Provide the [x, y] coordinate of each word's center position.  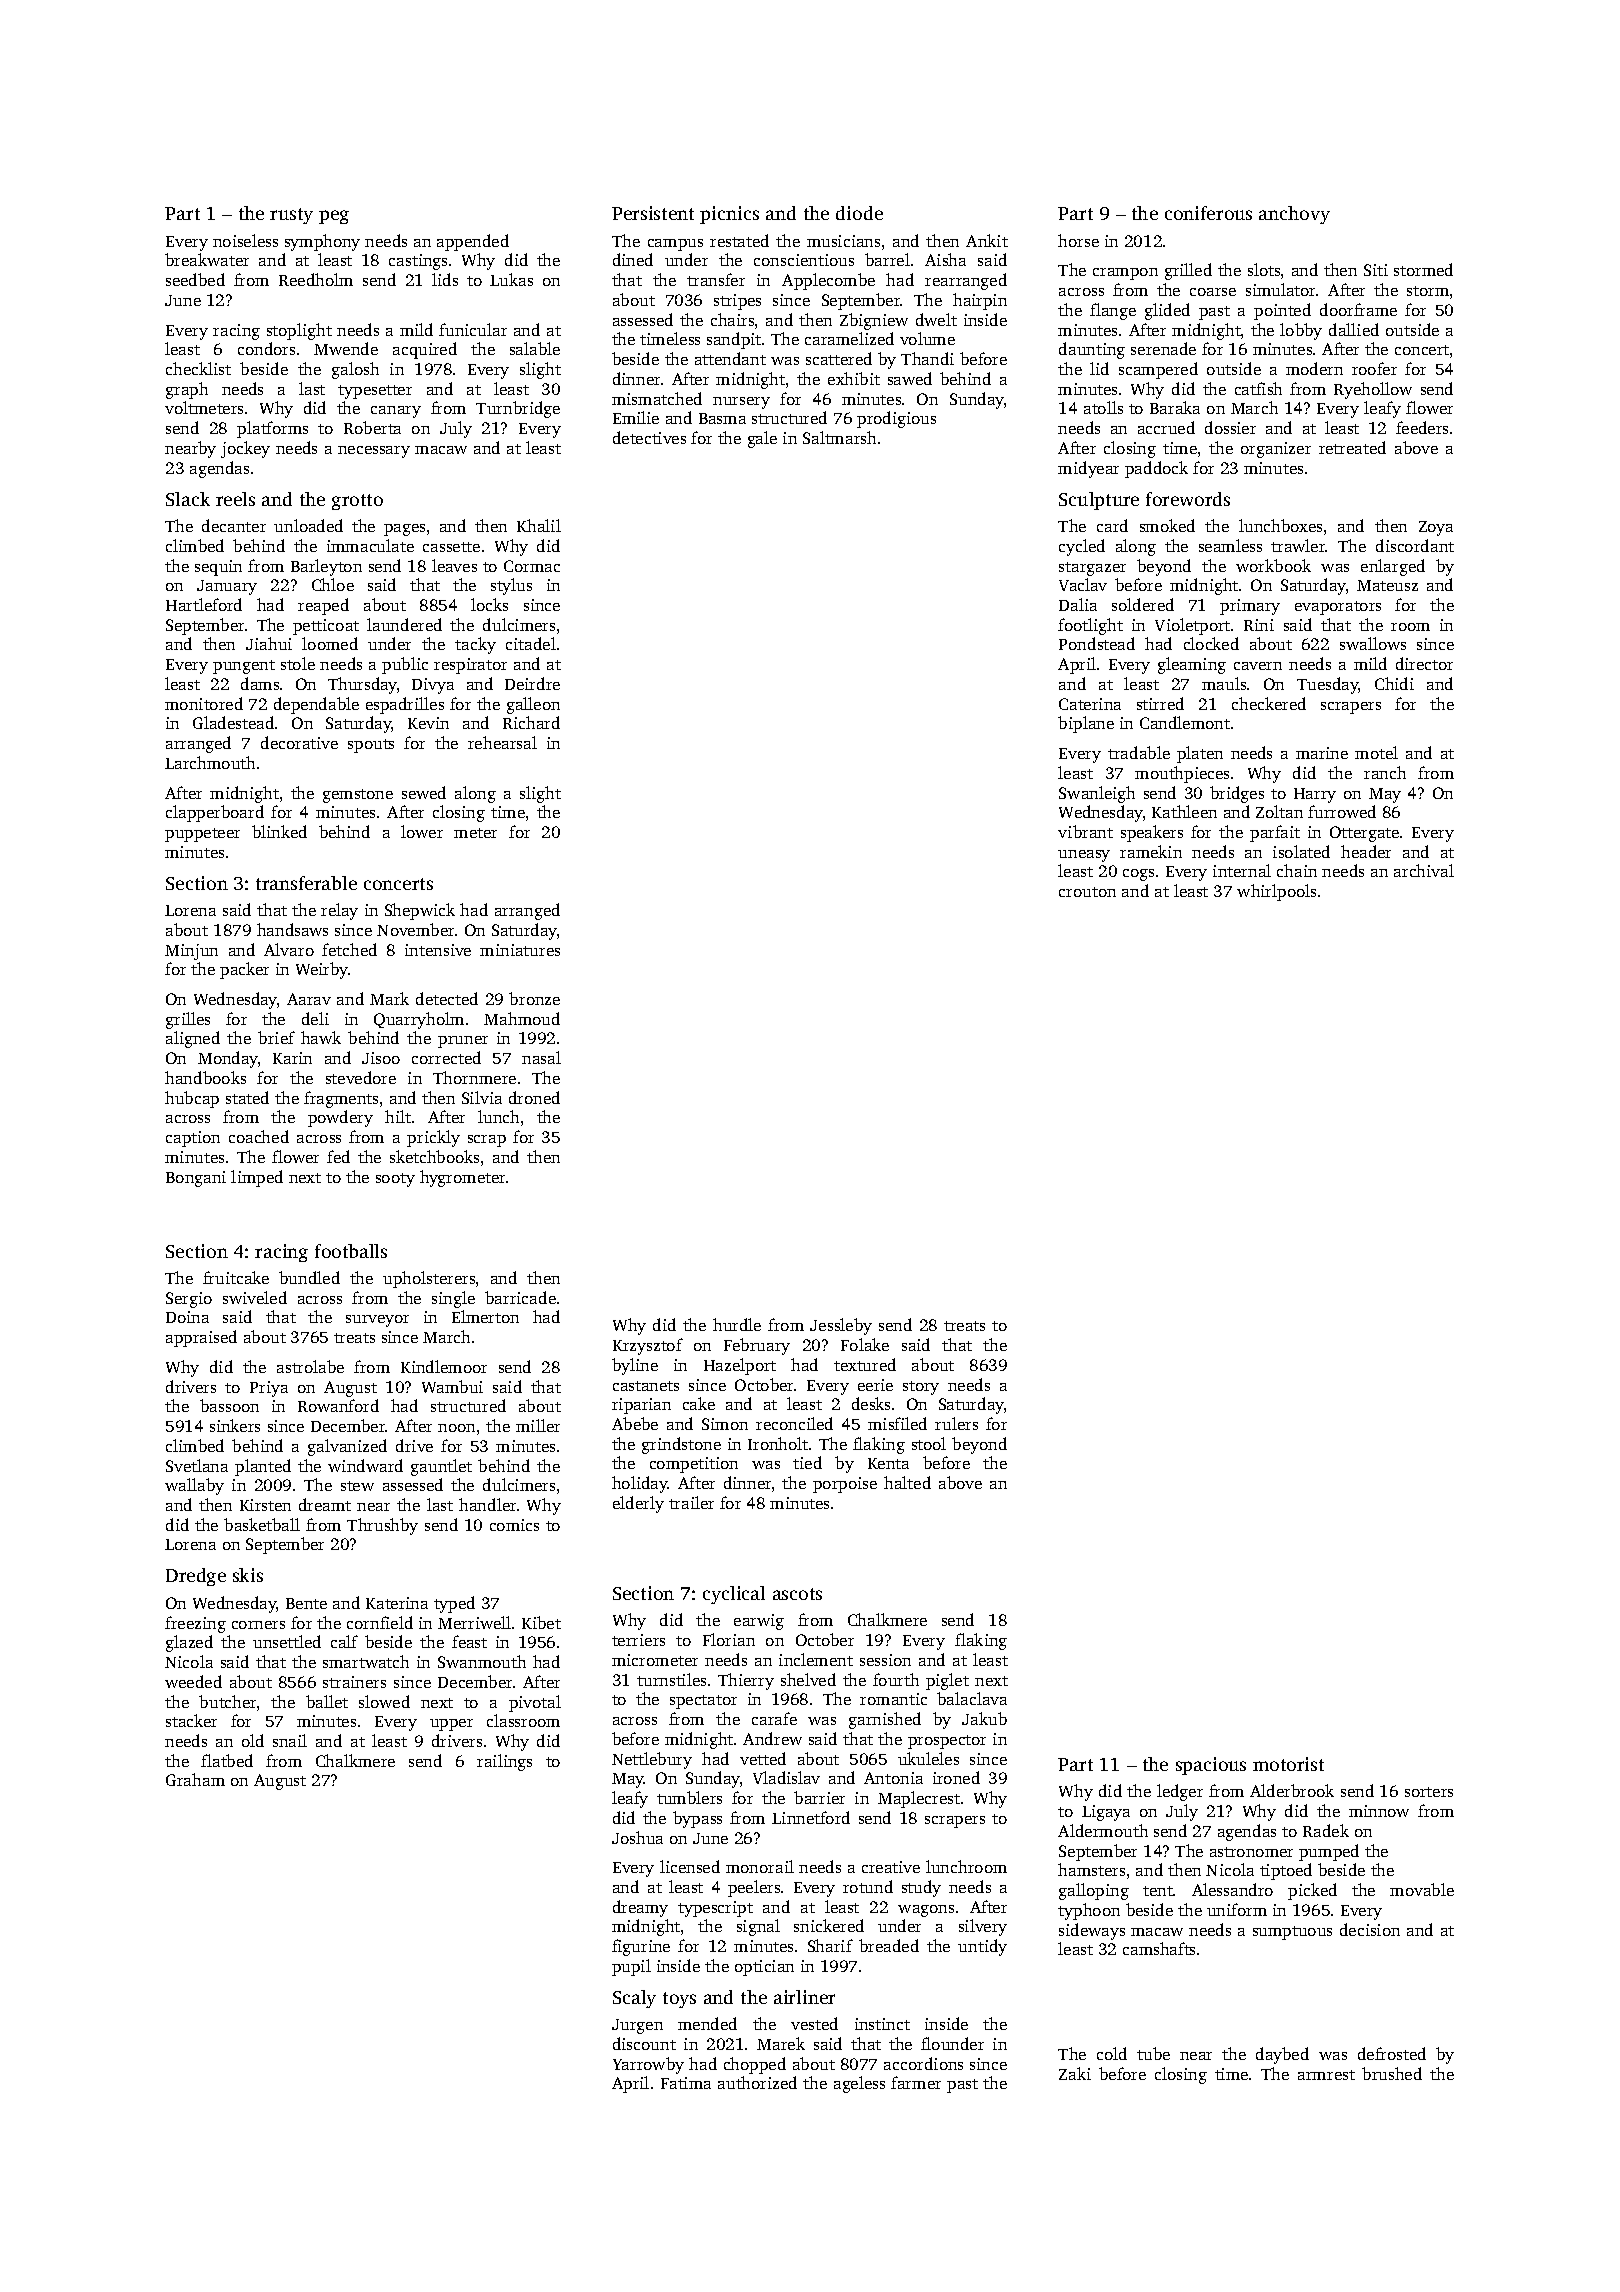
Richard [531, 722]
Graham [195, 1779]
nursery [741, 403]
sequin [218, 568]
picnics [729, 215]
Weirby [322, 970]
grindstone [681, 1445]
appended [473, 242]
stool [929, 1443]
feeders [1422, 427]
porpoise [845, 1485]
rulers [956, 1423]
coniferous [1208, 213]
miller [538, 1425]
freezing [195, 1624]
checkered [1269, 703]
